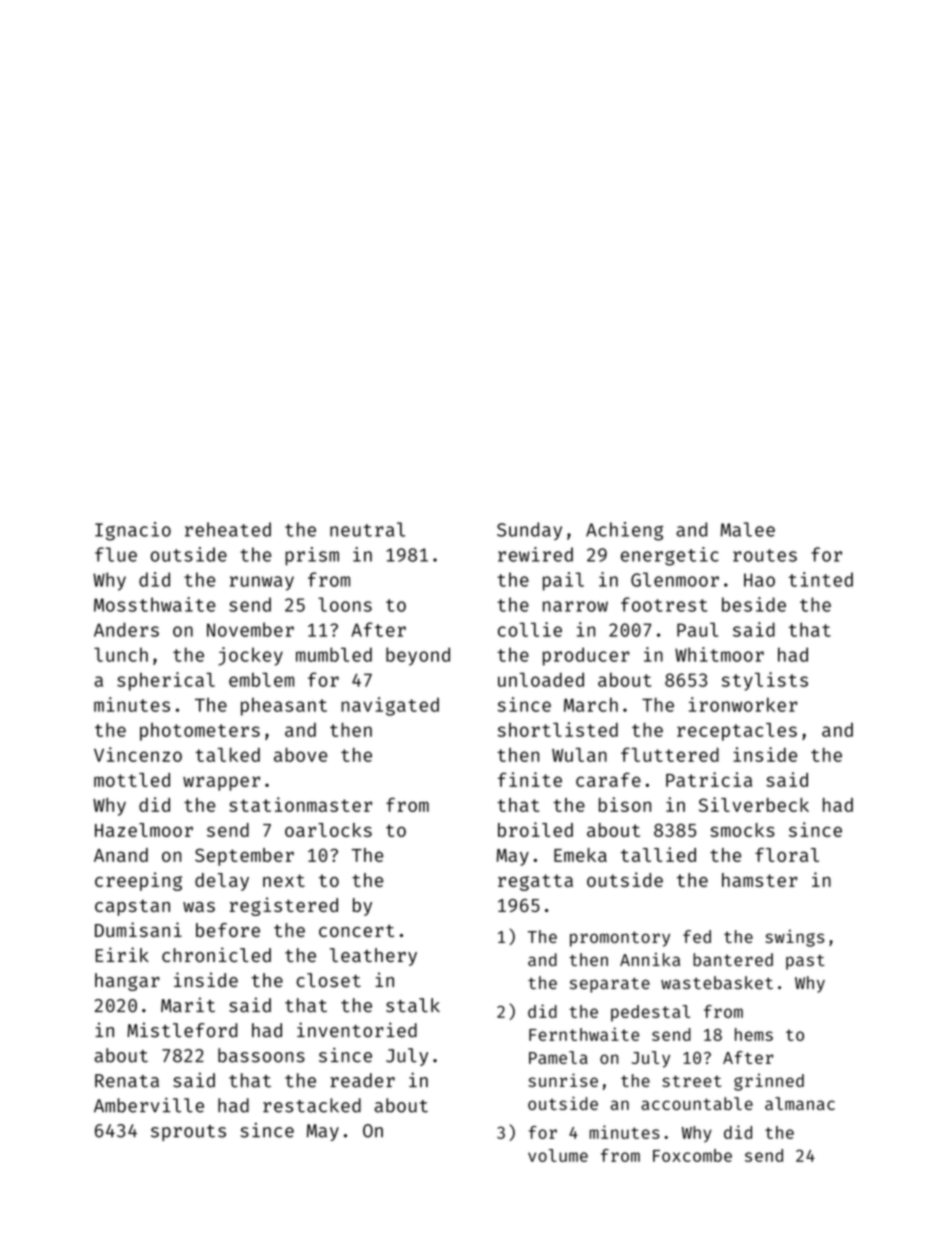  I want to click on Silverbeck, so click(754, 804).
